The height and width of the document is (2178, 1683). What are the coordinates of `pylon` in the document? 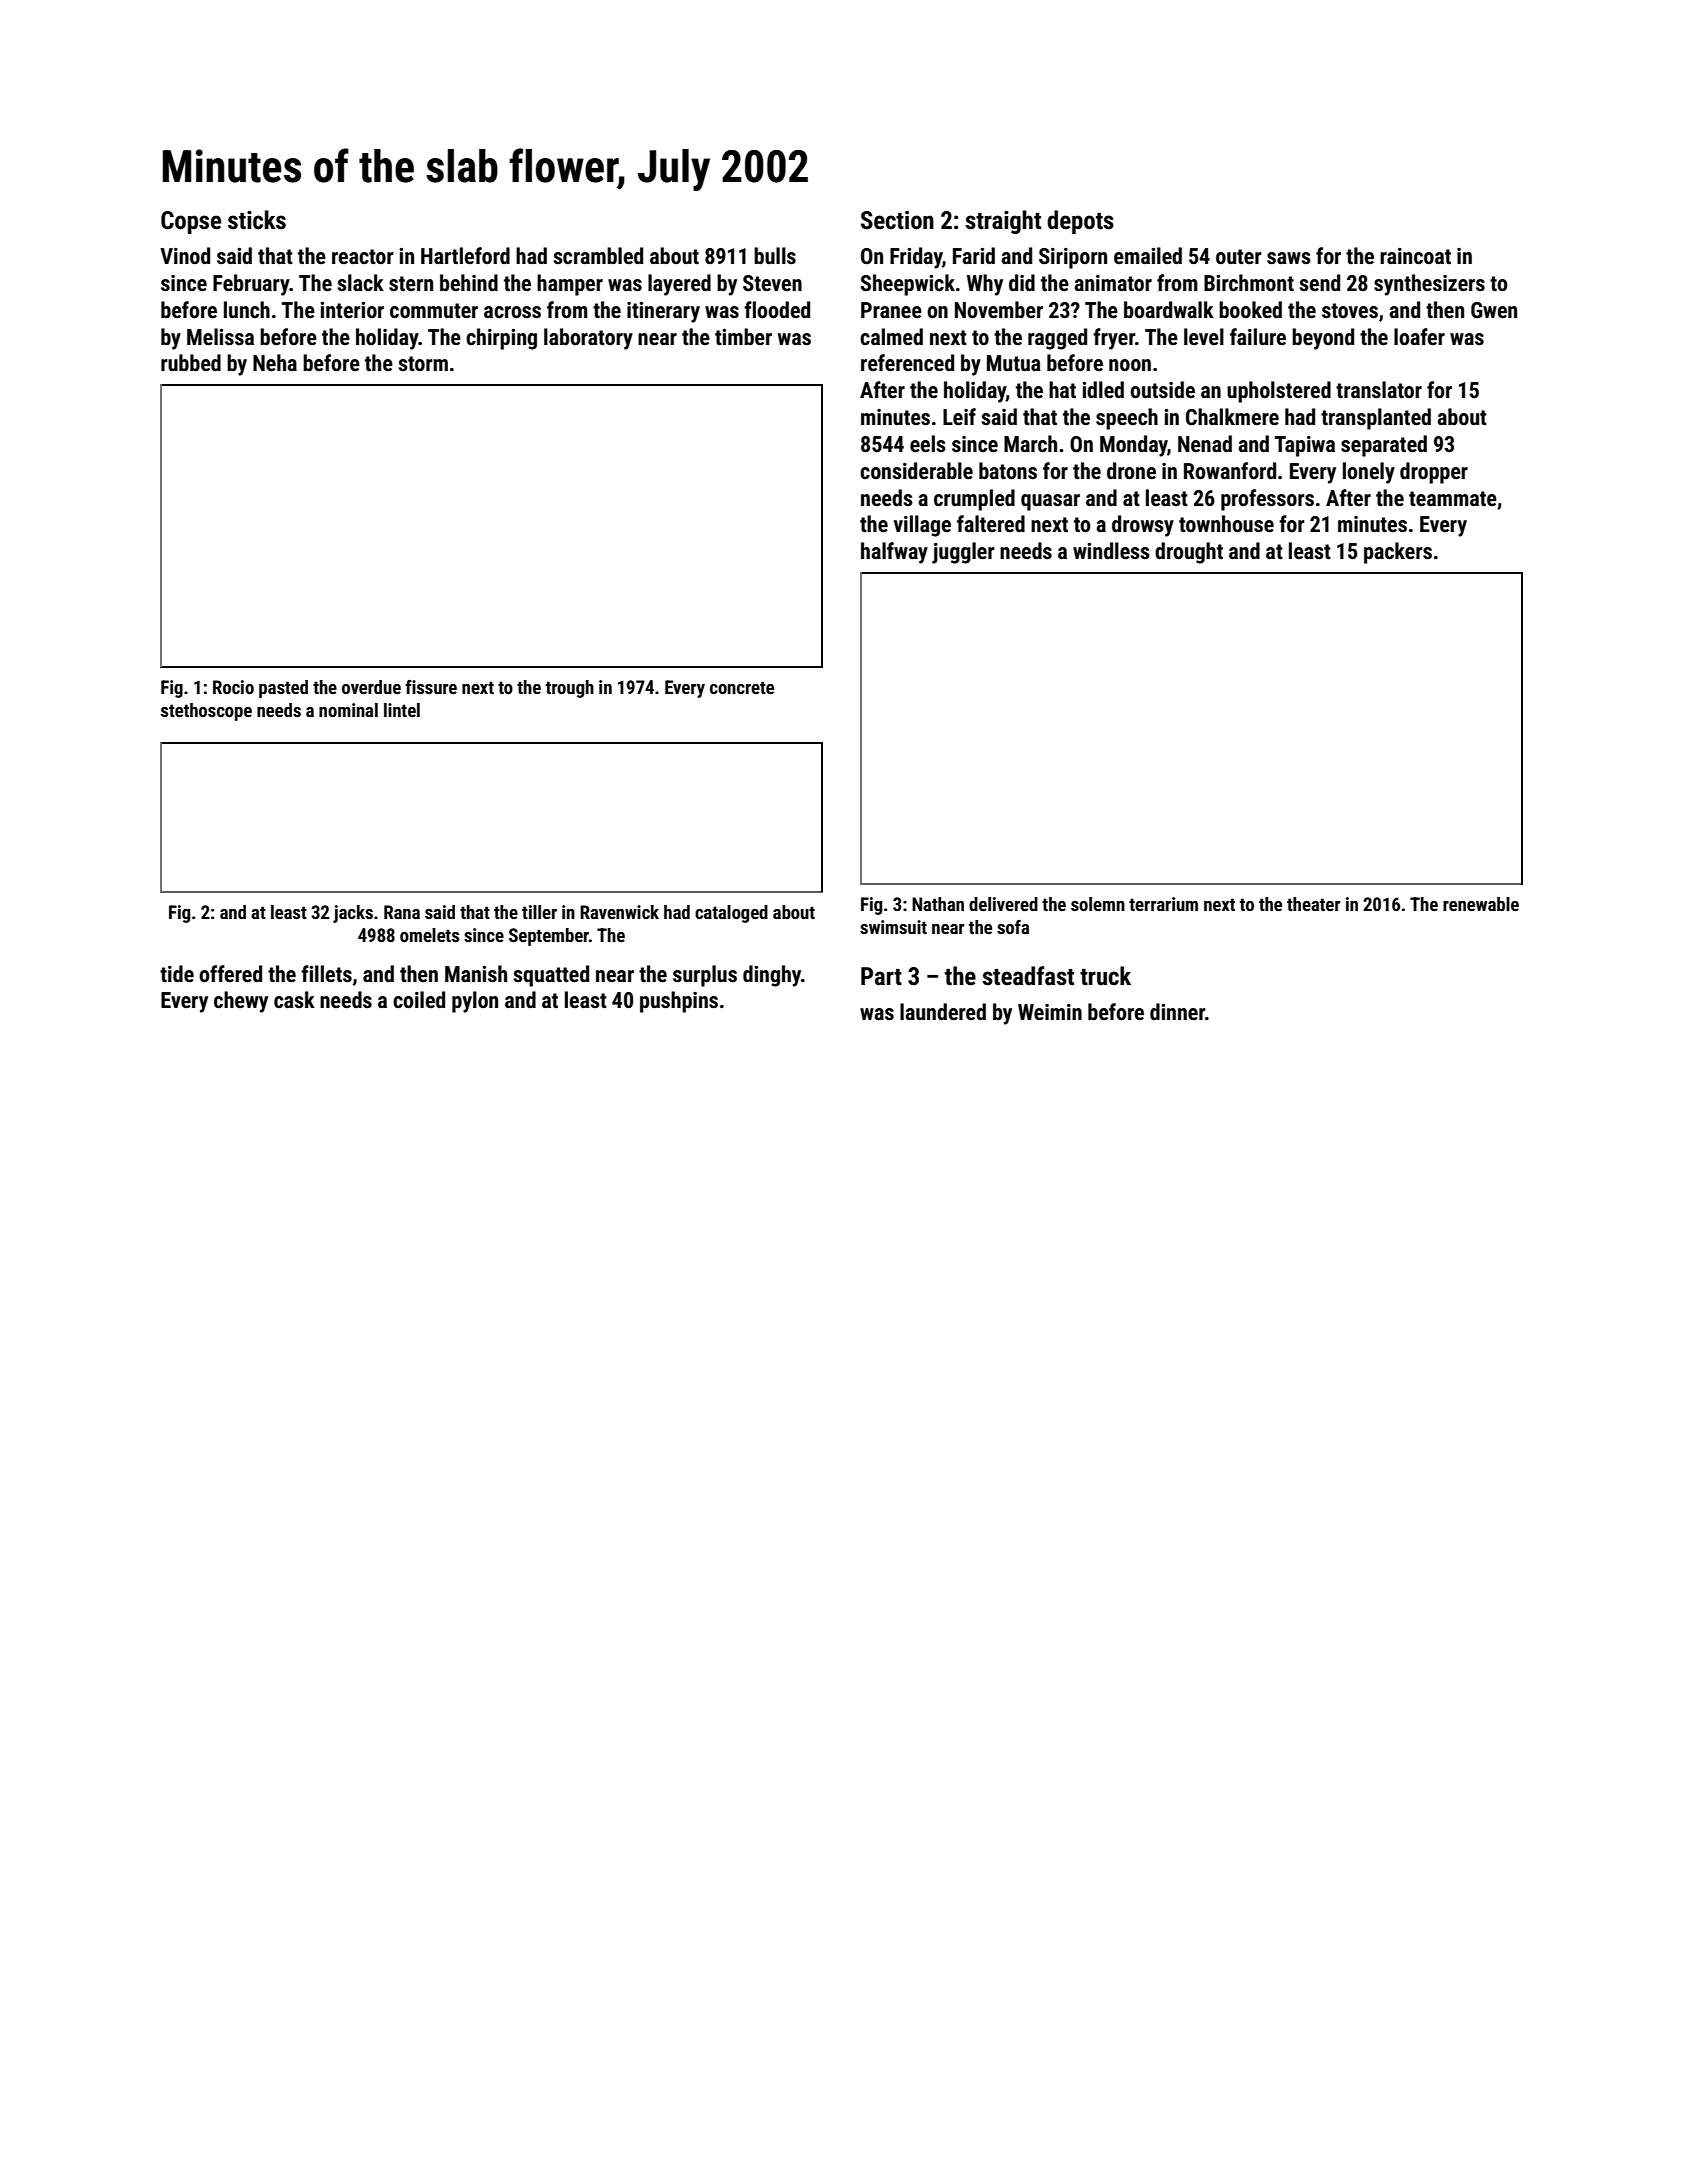 It's located at (475, 1002).
